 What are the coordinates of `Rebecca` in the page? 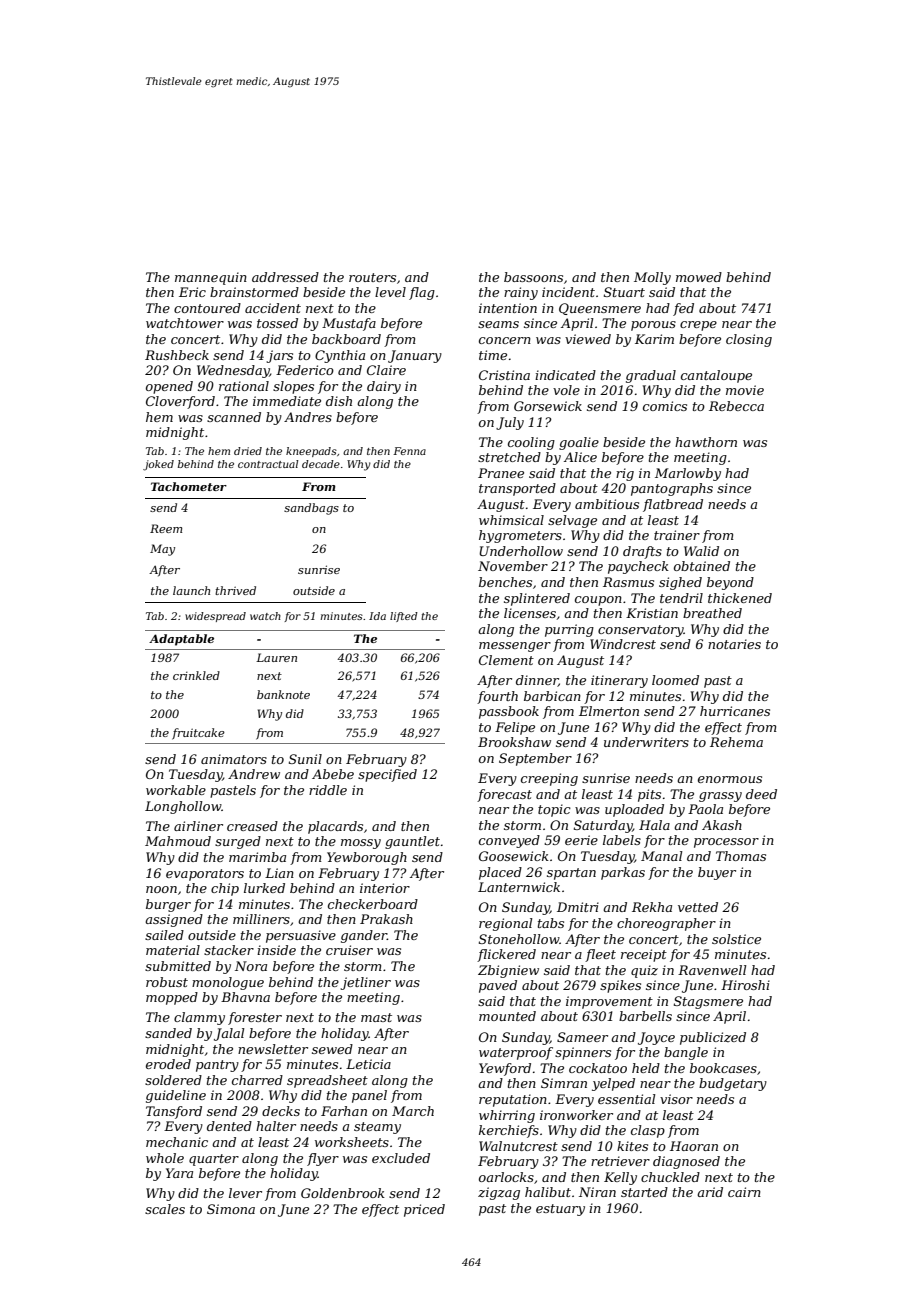 It's located at (736, 406).
